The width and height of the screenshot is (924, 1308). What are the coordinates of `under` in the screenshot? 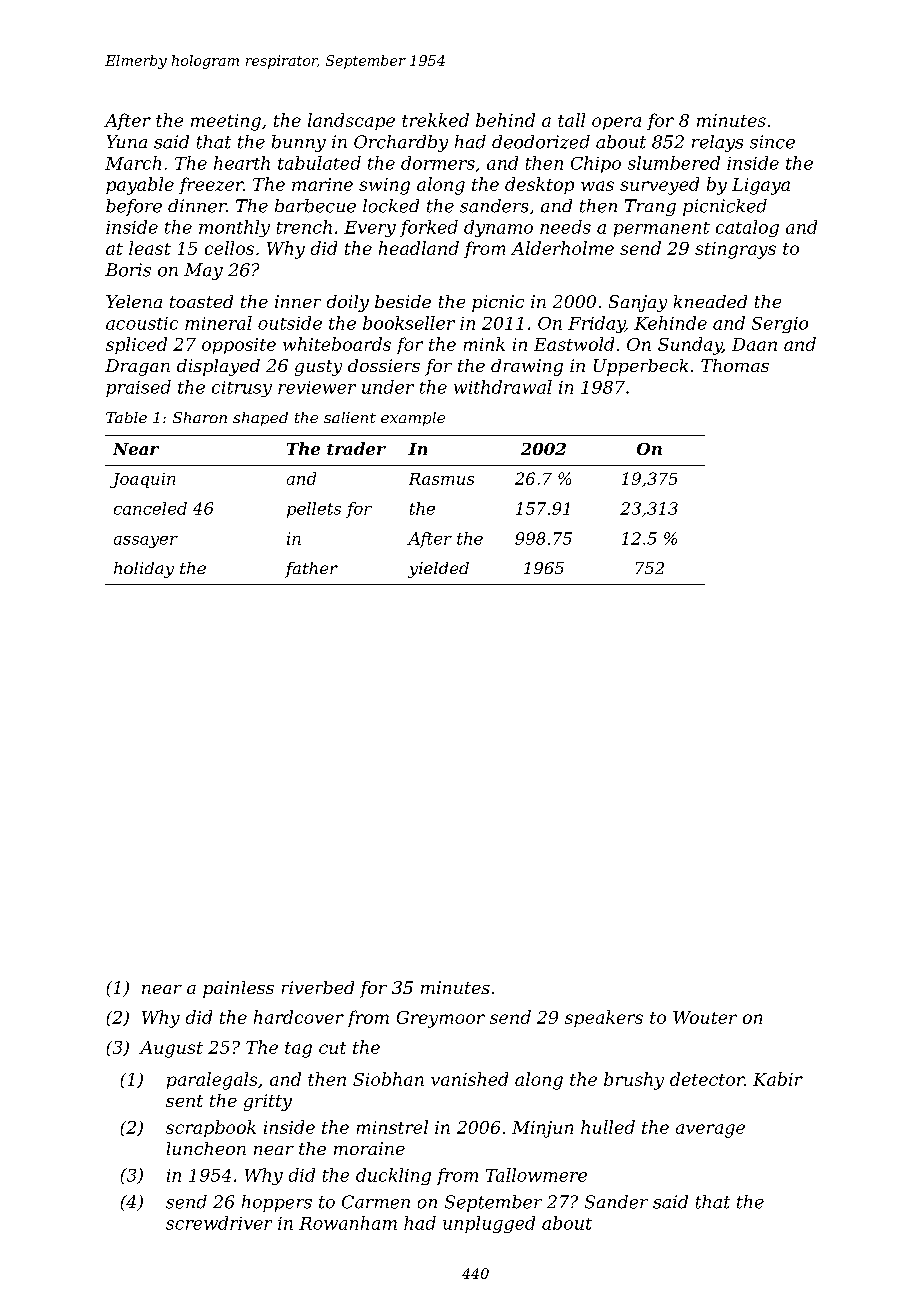 It's located at (388, 387).
